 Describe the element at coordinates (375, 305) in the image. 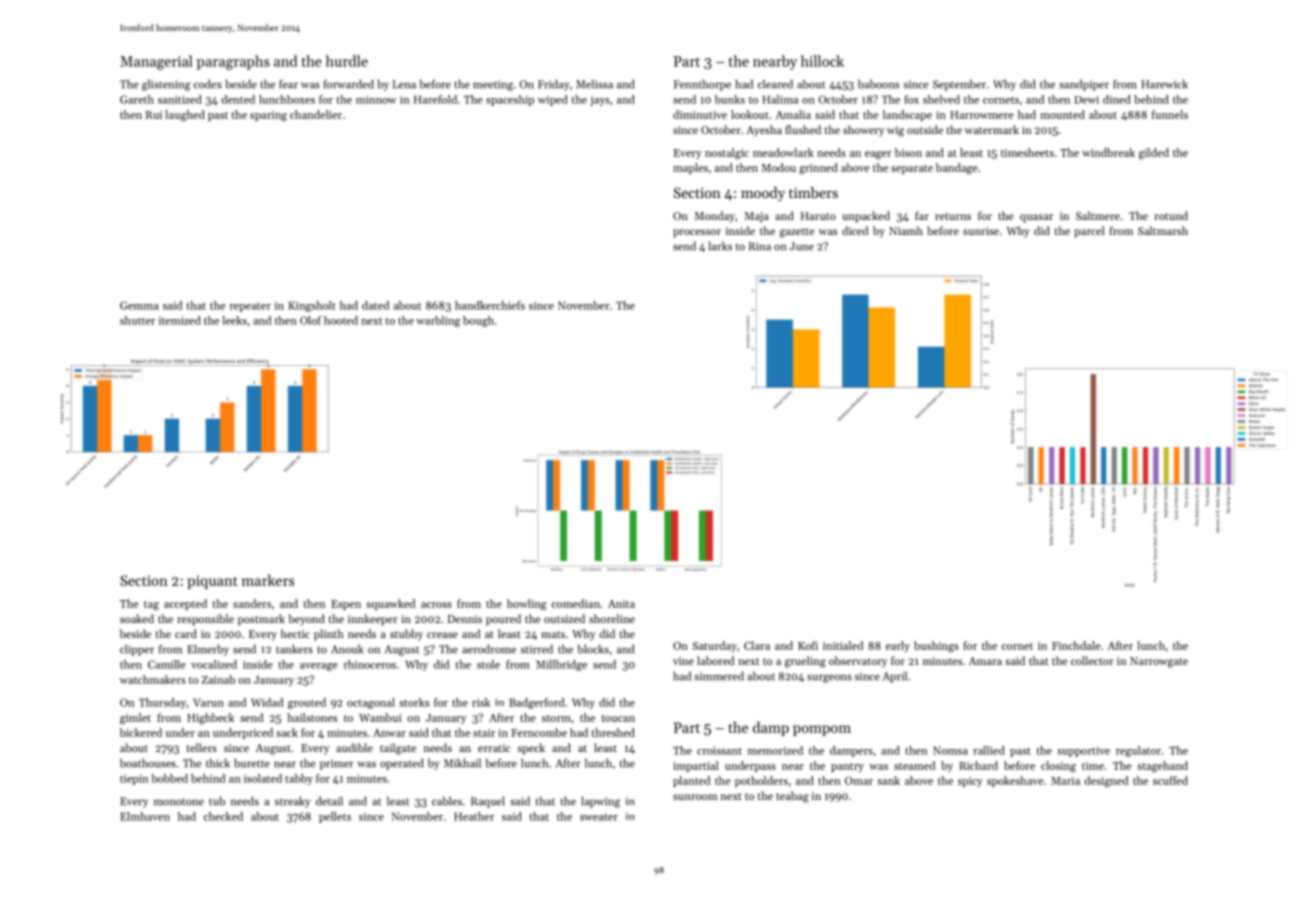

I see `dated` at that location.
